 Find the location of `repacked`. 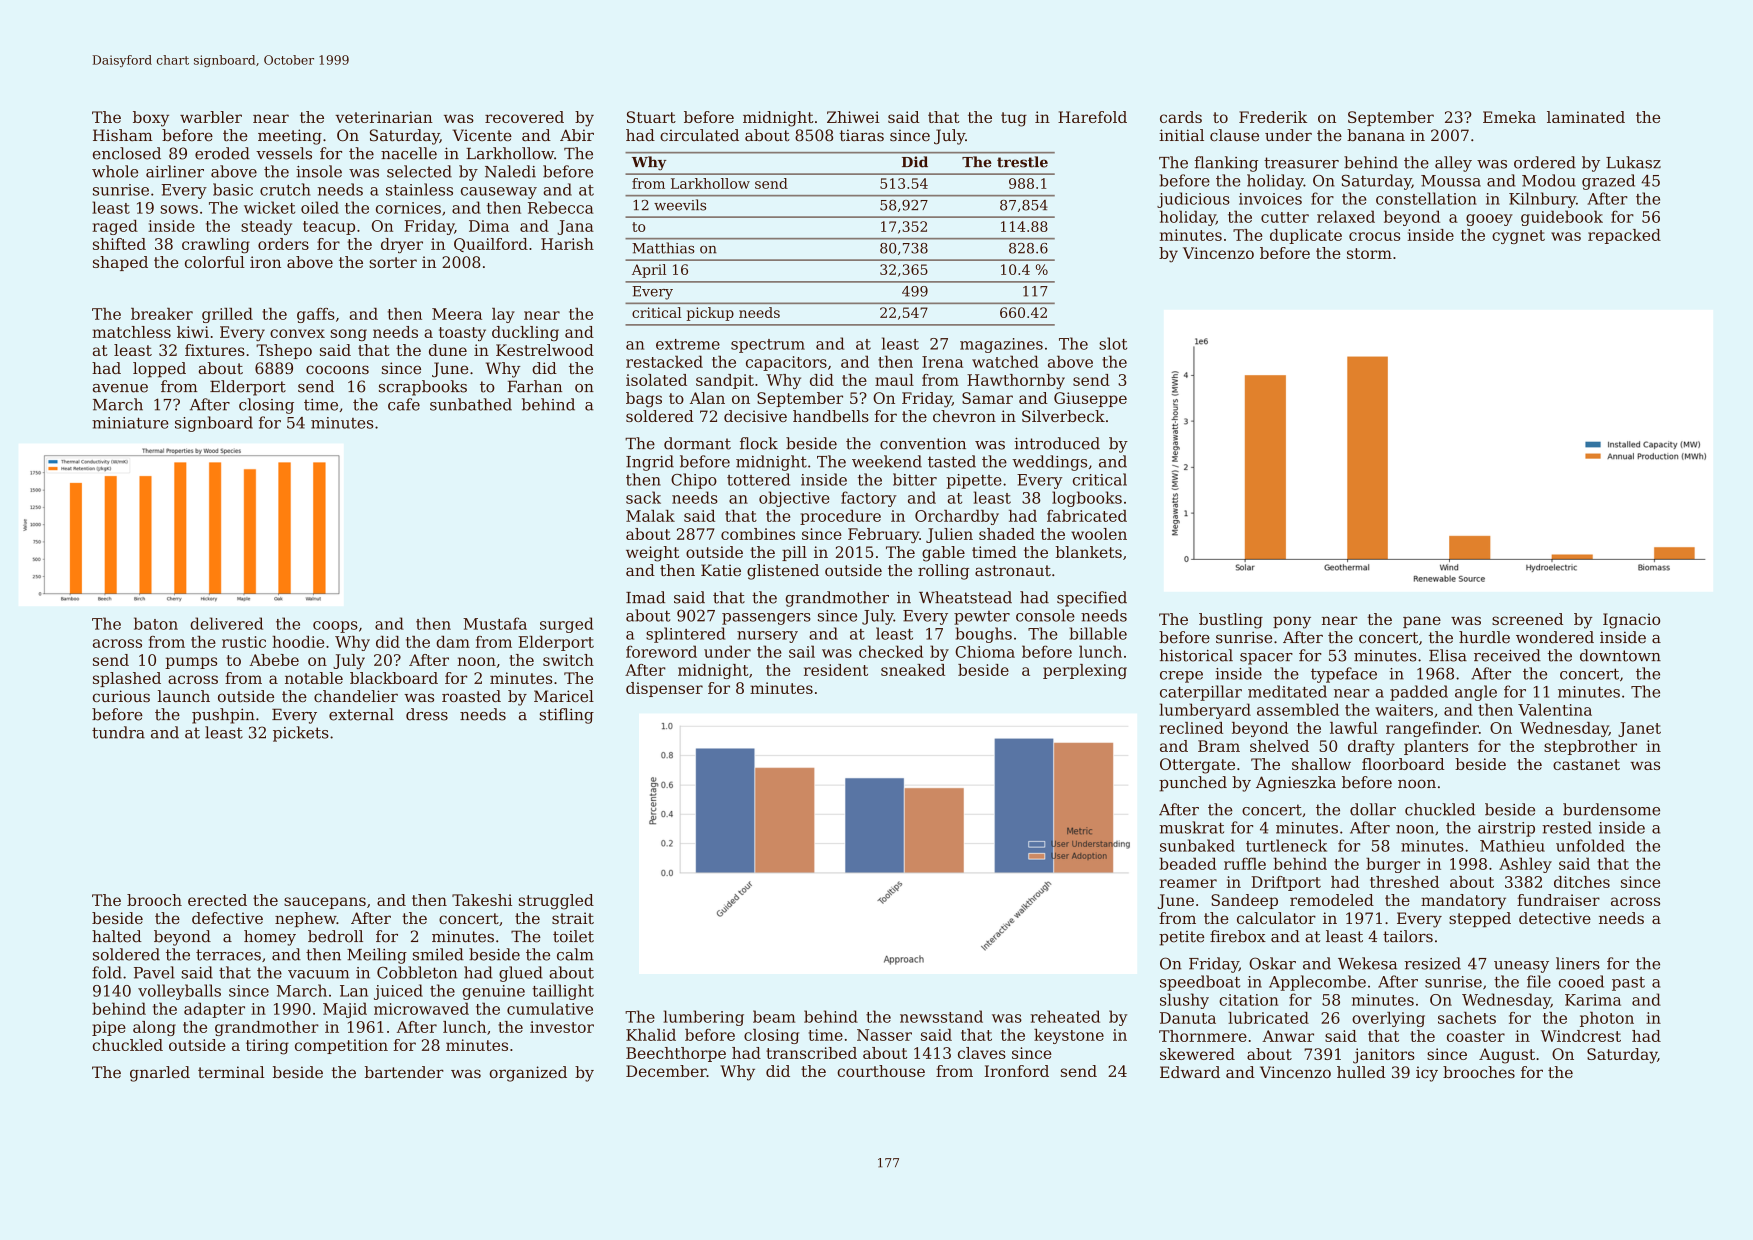

repacked is located at coordinates (1624, 236).
